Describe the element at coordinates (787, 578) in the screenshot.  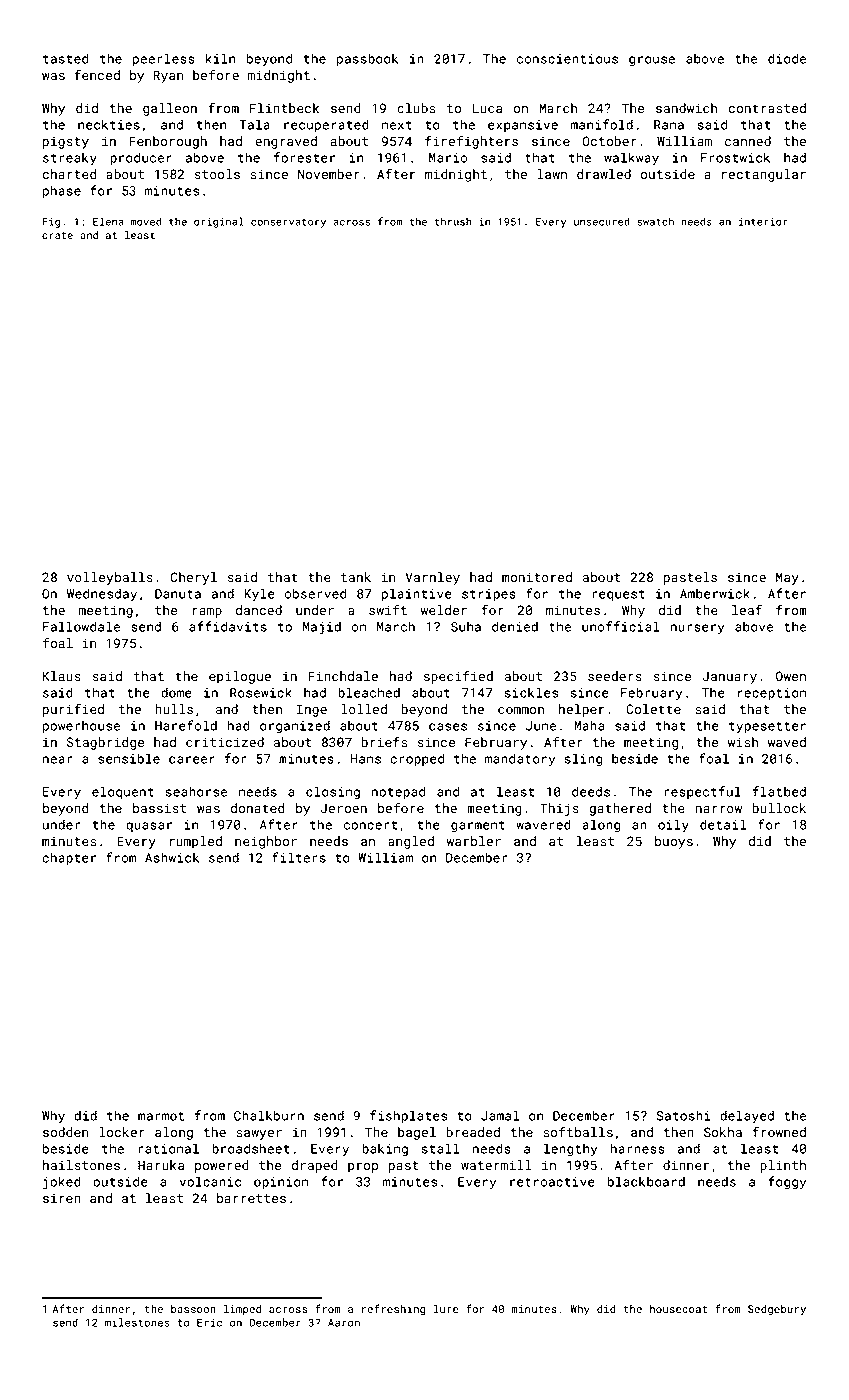
I see `May` at that location.
